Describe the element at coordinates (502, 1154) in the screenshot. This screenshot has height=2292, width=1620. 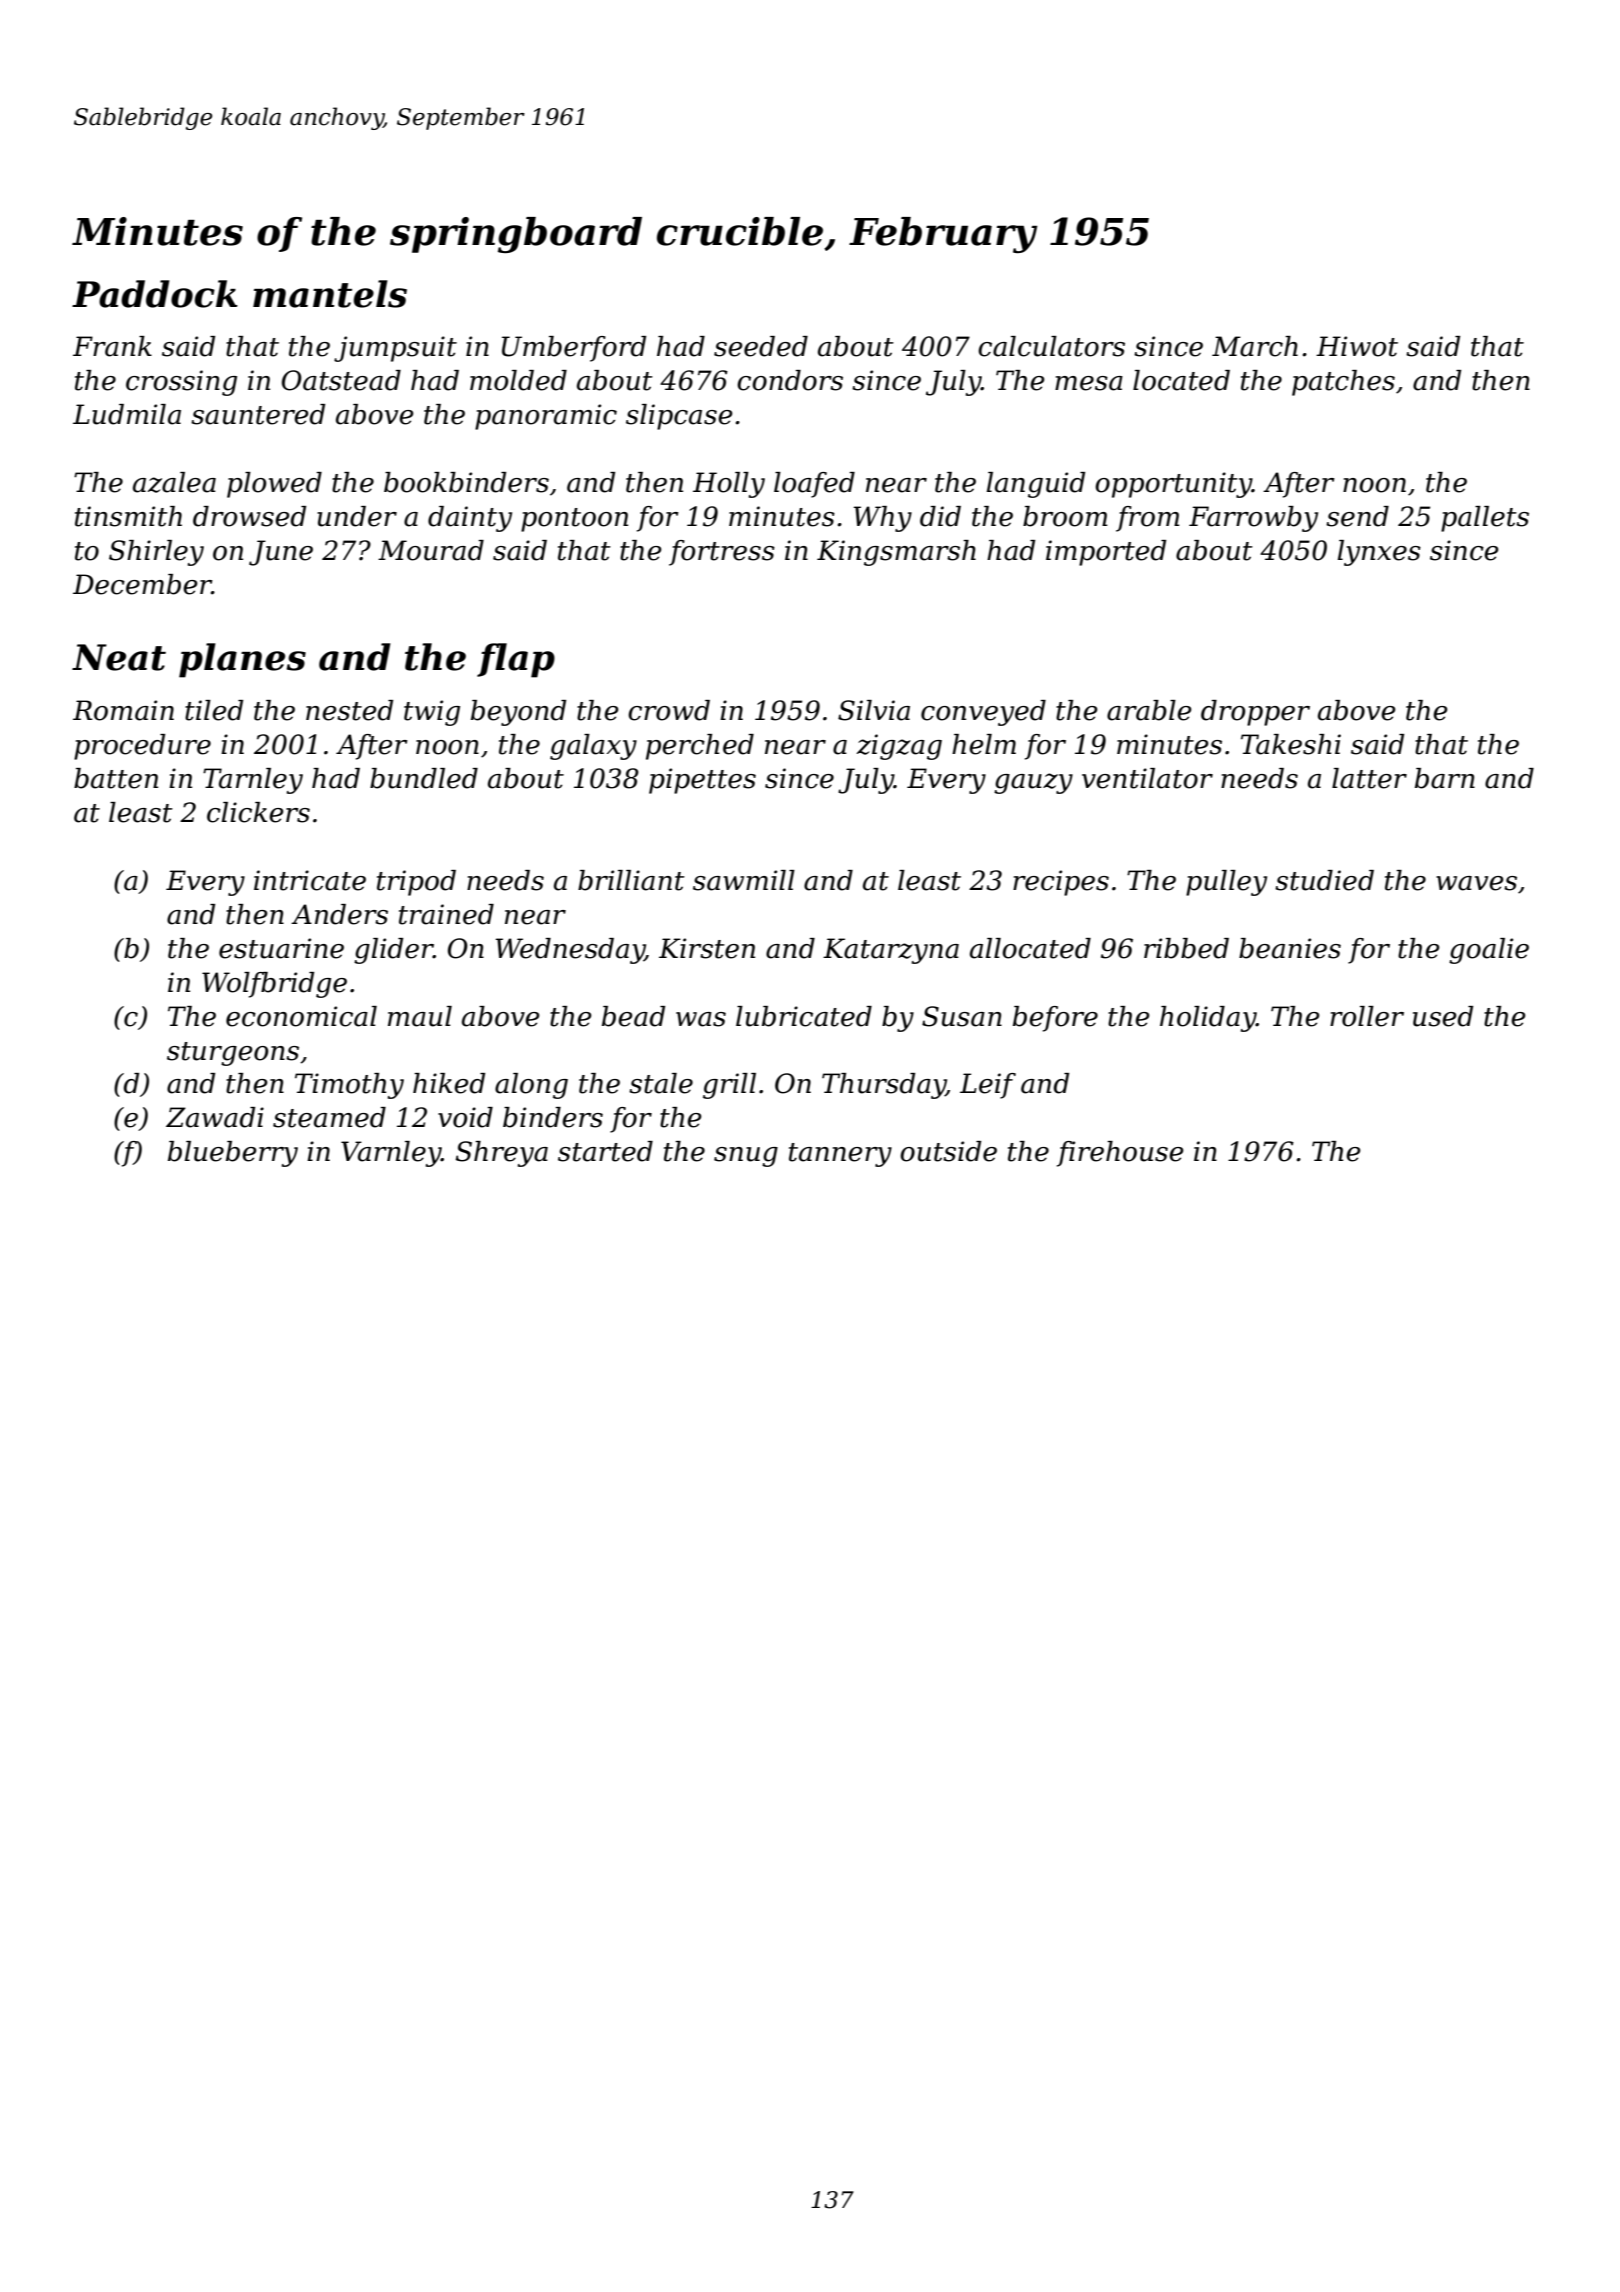
I see `Shreya` at that location.
